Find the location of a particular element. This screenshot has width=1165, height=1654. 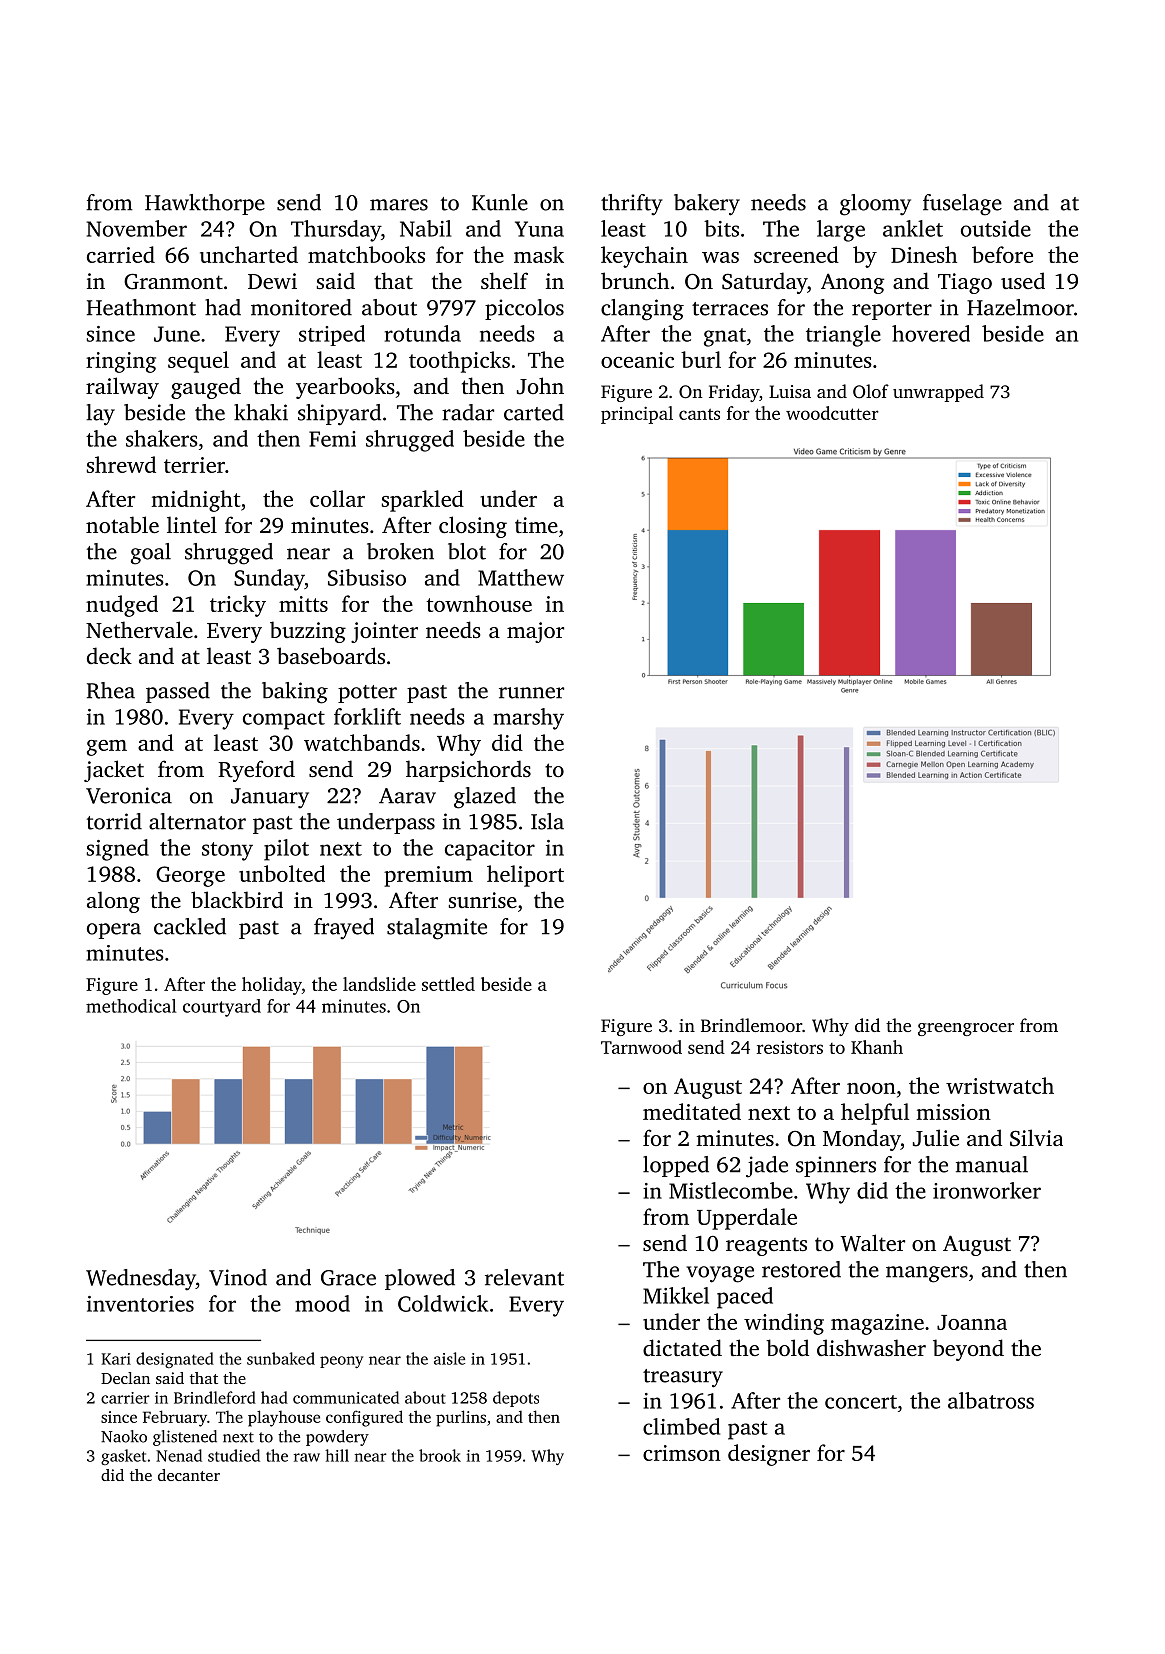

Nabil is located at coordinates (426, 228).
